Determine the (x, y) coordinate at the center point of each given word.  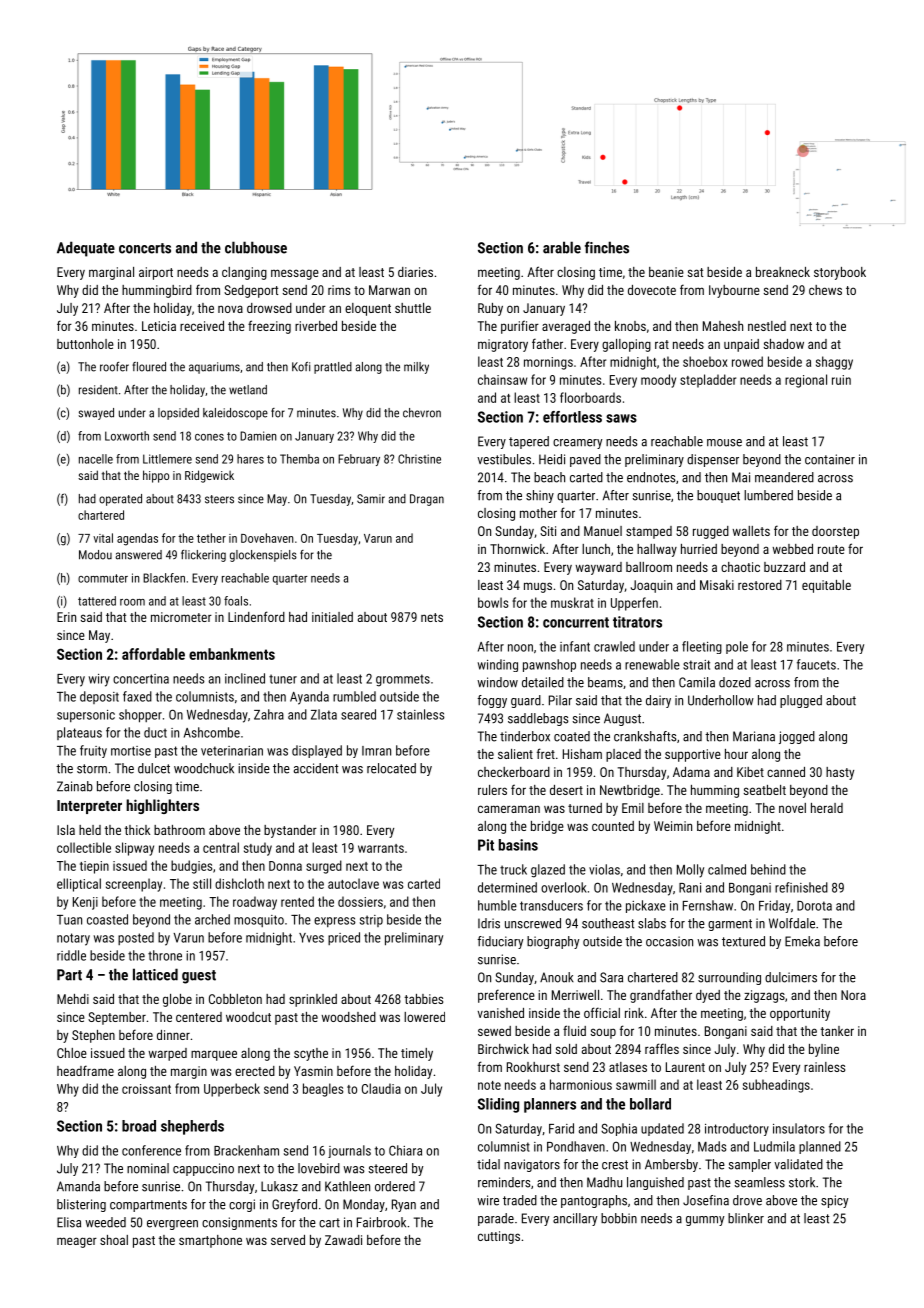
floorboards (590, 397)
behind (768, 869)
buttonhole (85, 344)
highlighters (162, 806)
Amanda (78, 1186)
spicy (834, 1201)
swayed (96, 414)
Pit (486, 845)
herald (827, 808)
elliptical (79, 885)
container (830, 459)
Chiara (405, 1150)
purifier (520, 327)
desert (566, 790)
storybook (840, 273)
